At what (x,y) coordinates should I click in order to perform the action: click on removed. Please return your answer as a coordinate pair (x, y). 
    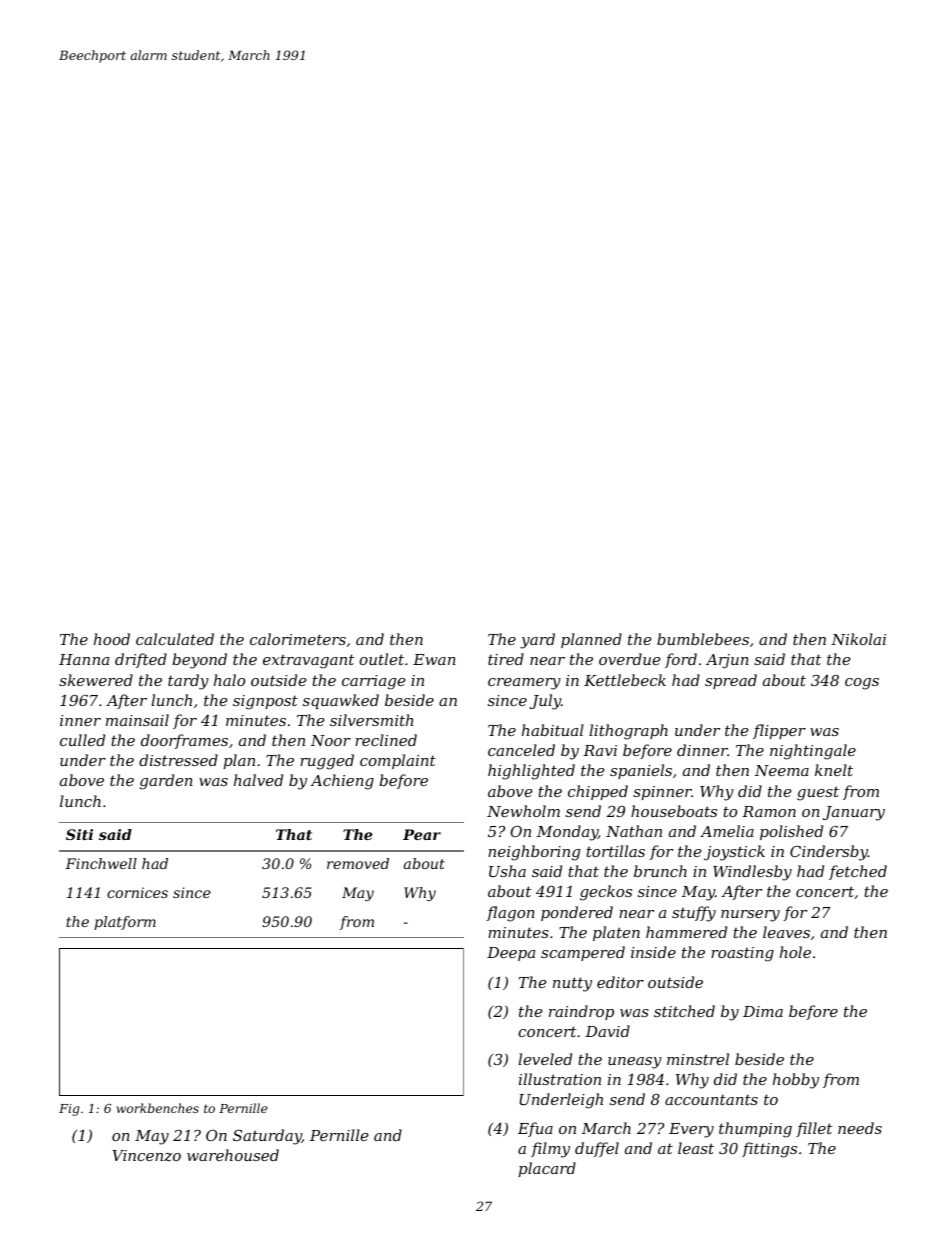
    Looking at the image, I should click on (358, 863).
